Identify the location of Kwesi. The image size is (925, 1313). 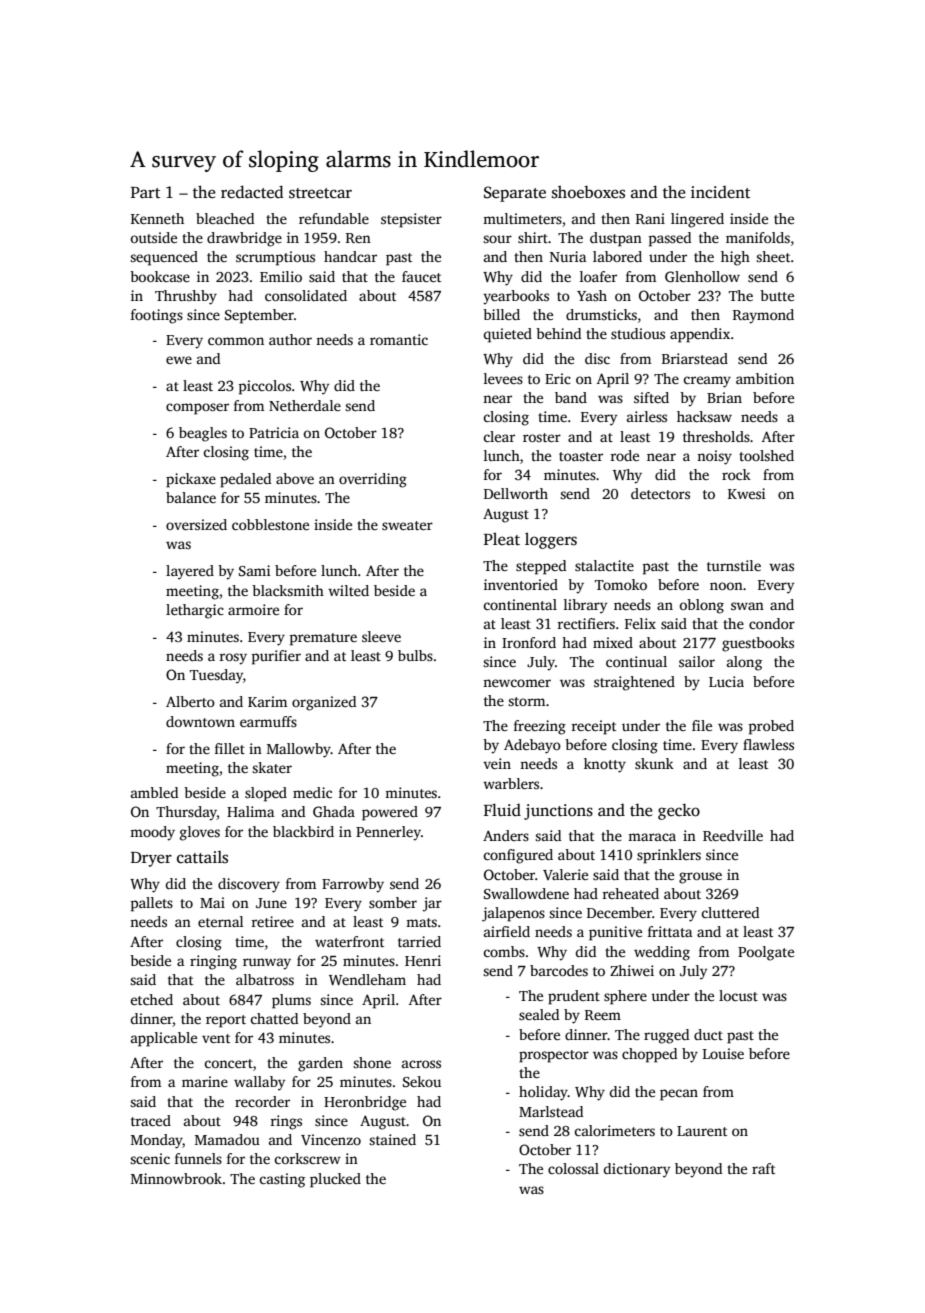
(746, 493).
